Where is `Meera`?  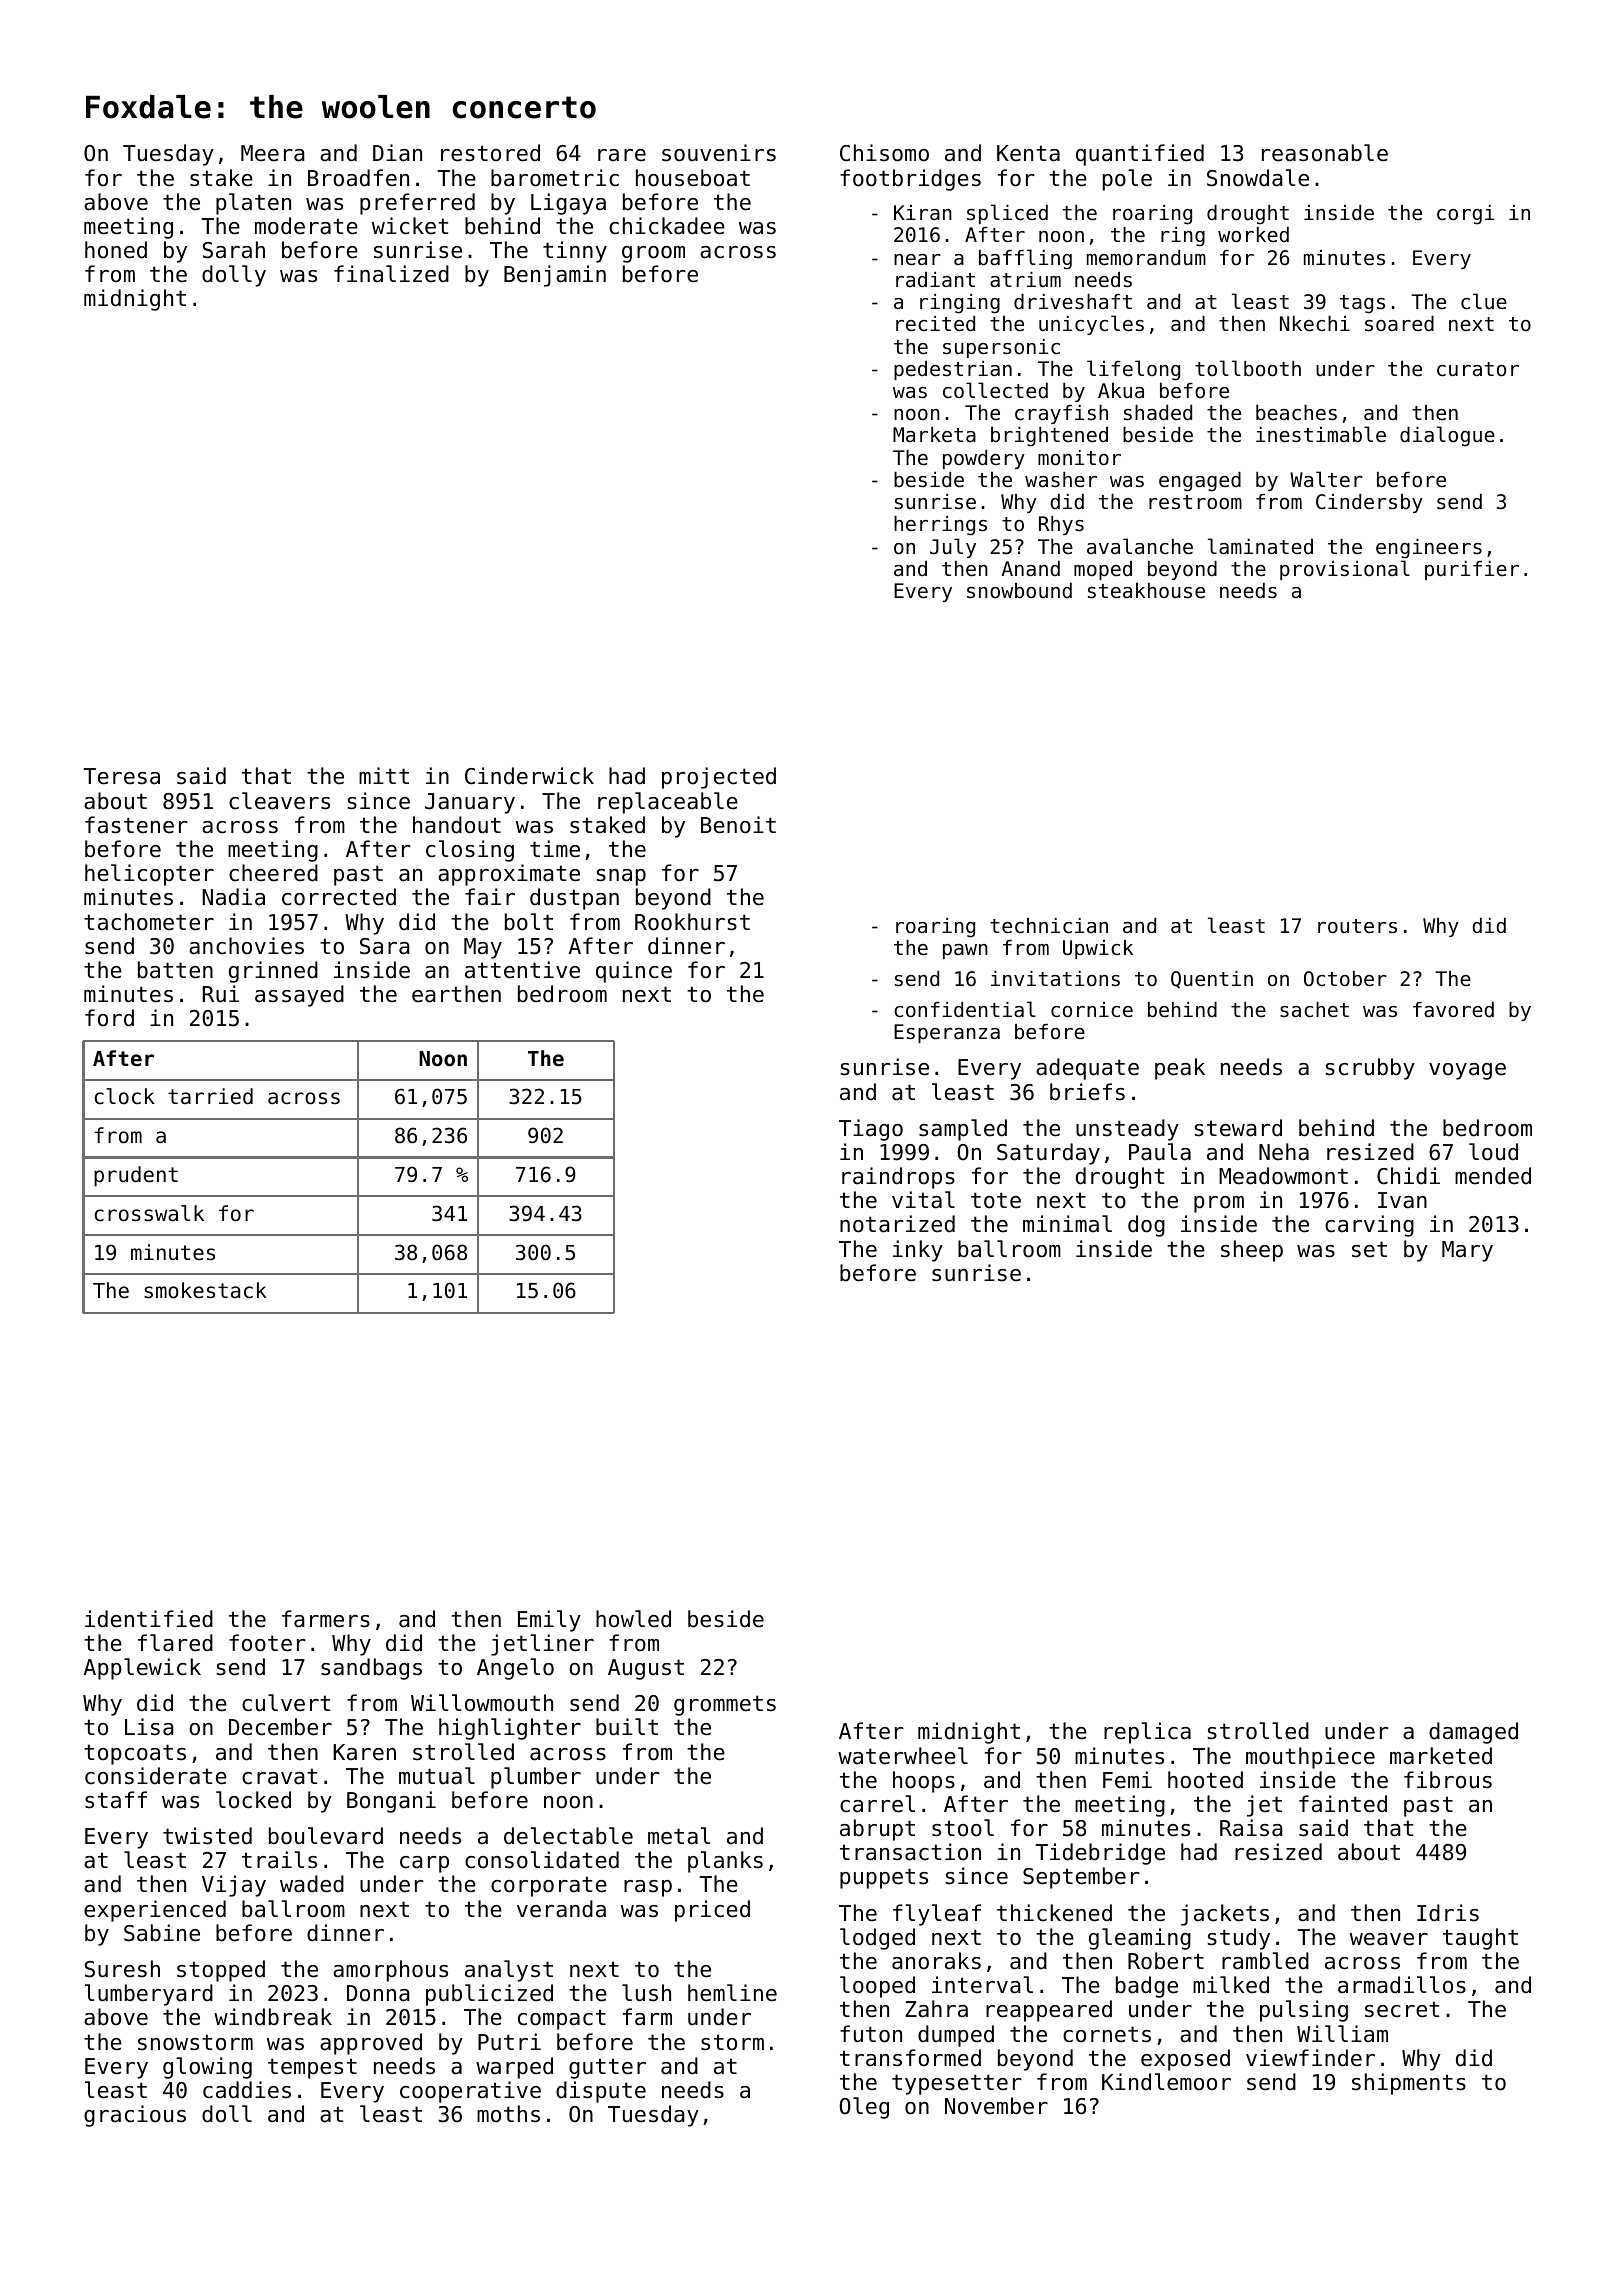 Meera is located at coordinates (273, 153).
